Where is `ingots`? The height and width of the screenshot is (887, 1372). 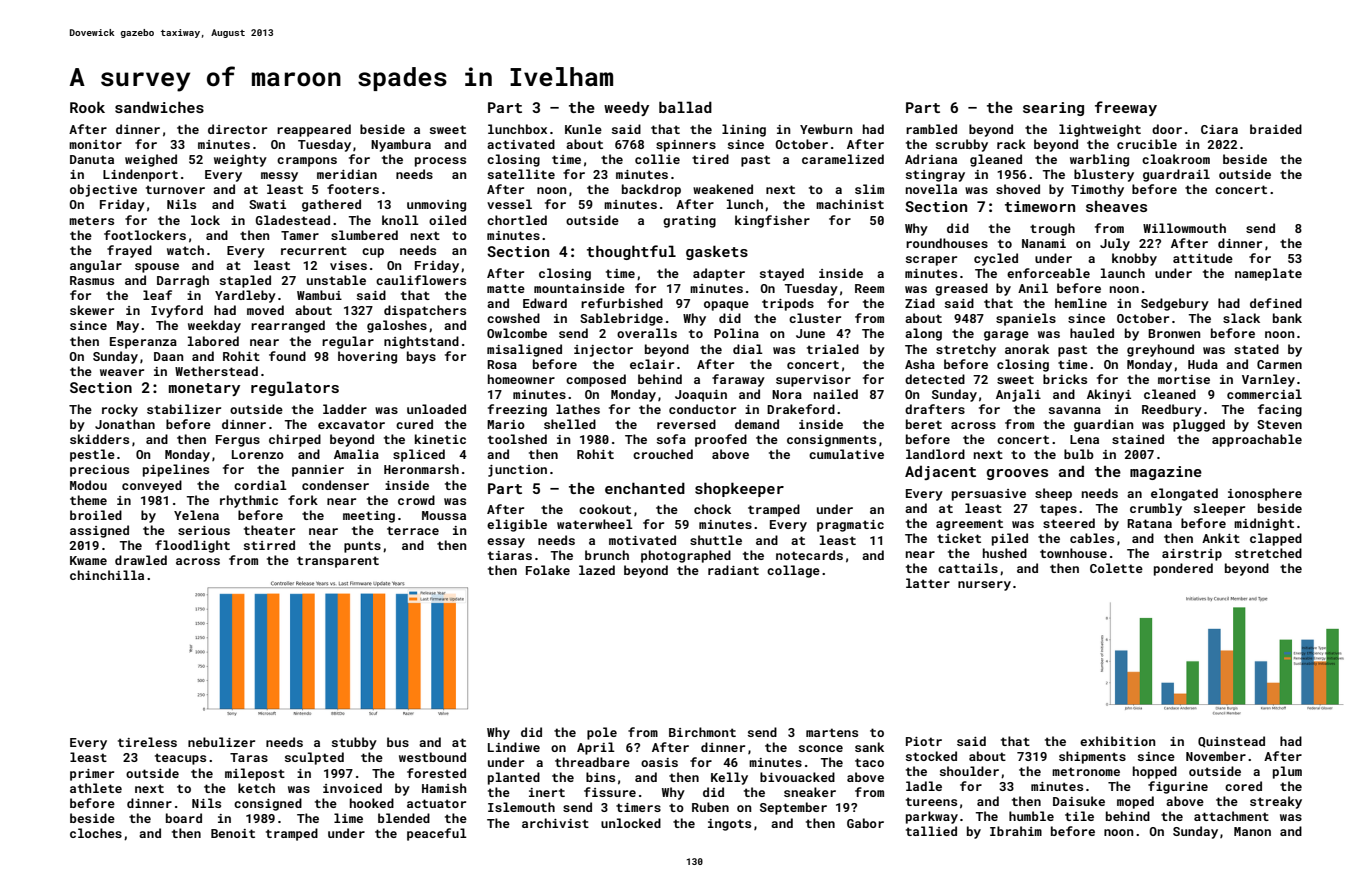 ingots is located at coordinates (729, 825).
